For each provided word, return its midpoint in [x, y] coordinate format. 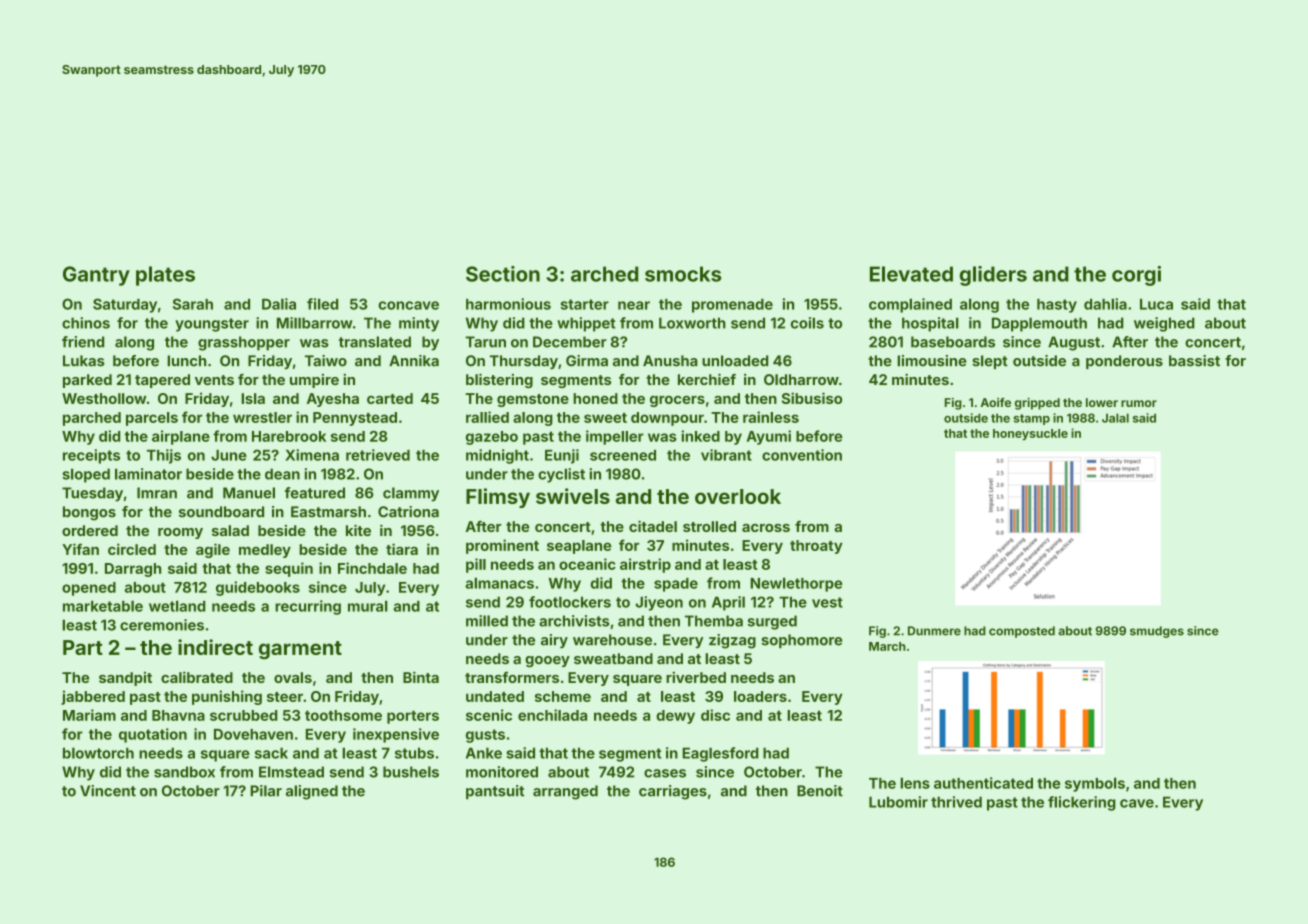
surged [772, 622]
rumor [1139, 403]
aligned [312, 792]
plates [165, 276]
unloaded [735, 361]
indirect [215, 647]
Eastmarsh [328, 512]
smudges [1157, 632]
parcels [152, 419]
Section [503, 274]
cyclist [561, 475]
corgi [1136, 276]
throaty [816, 547]
